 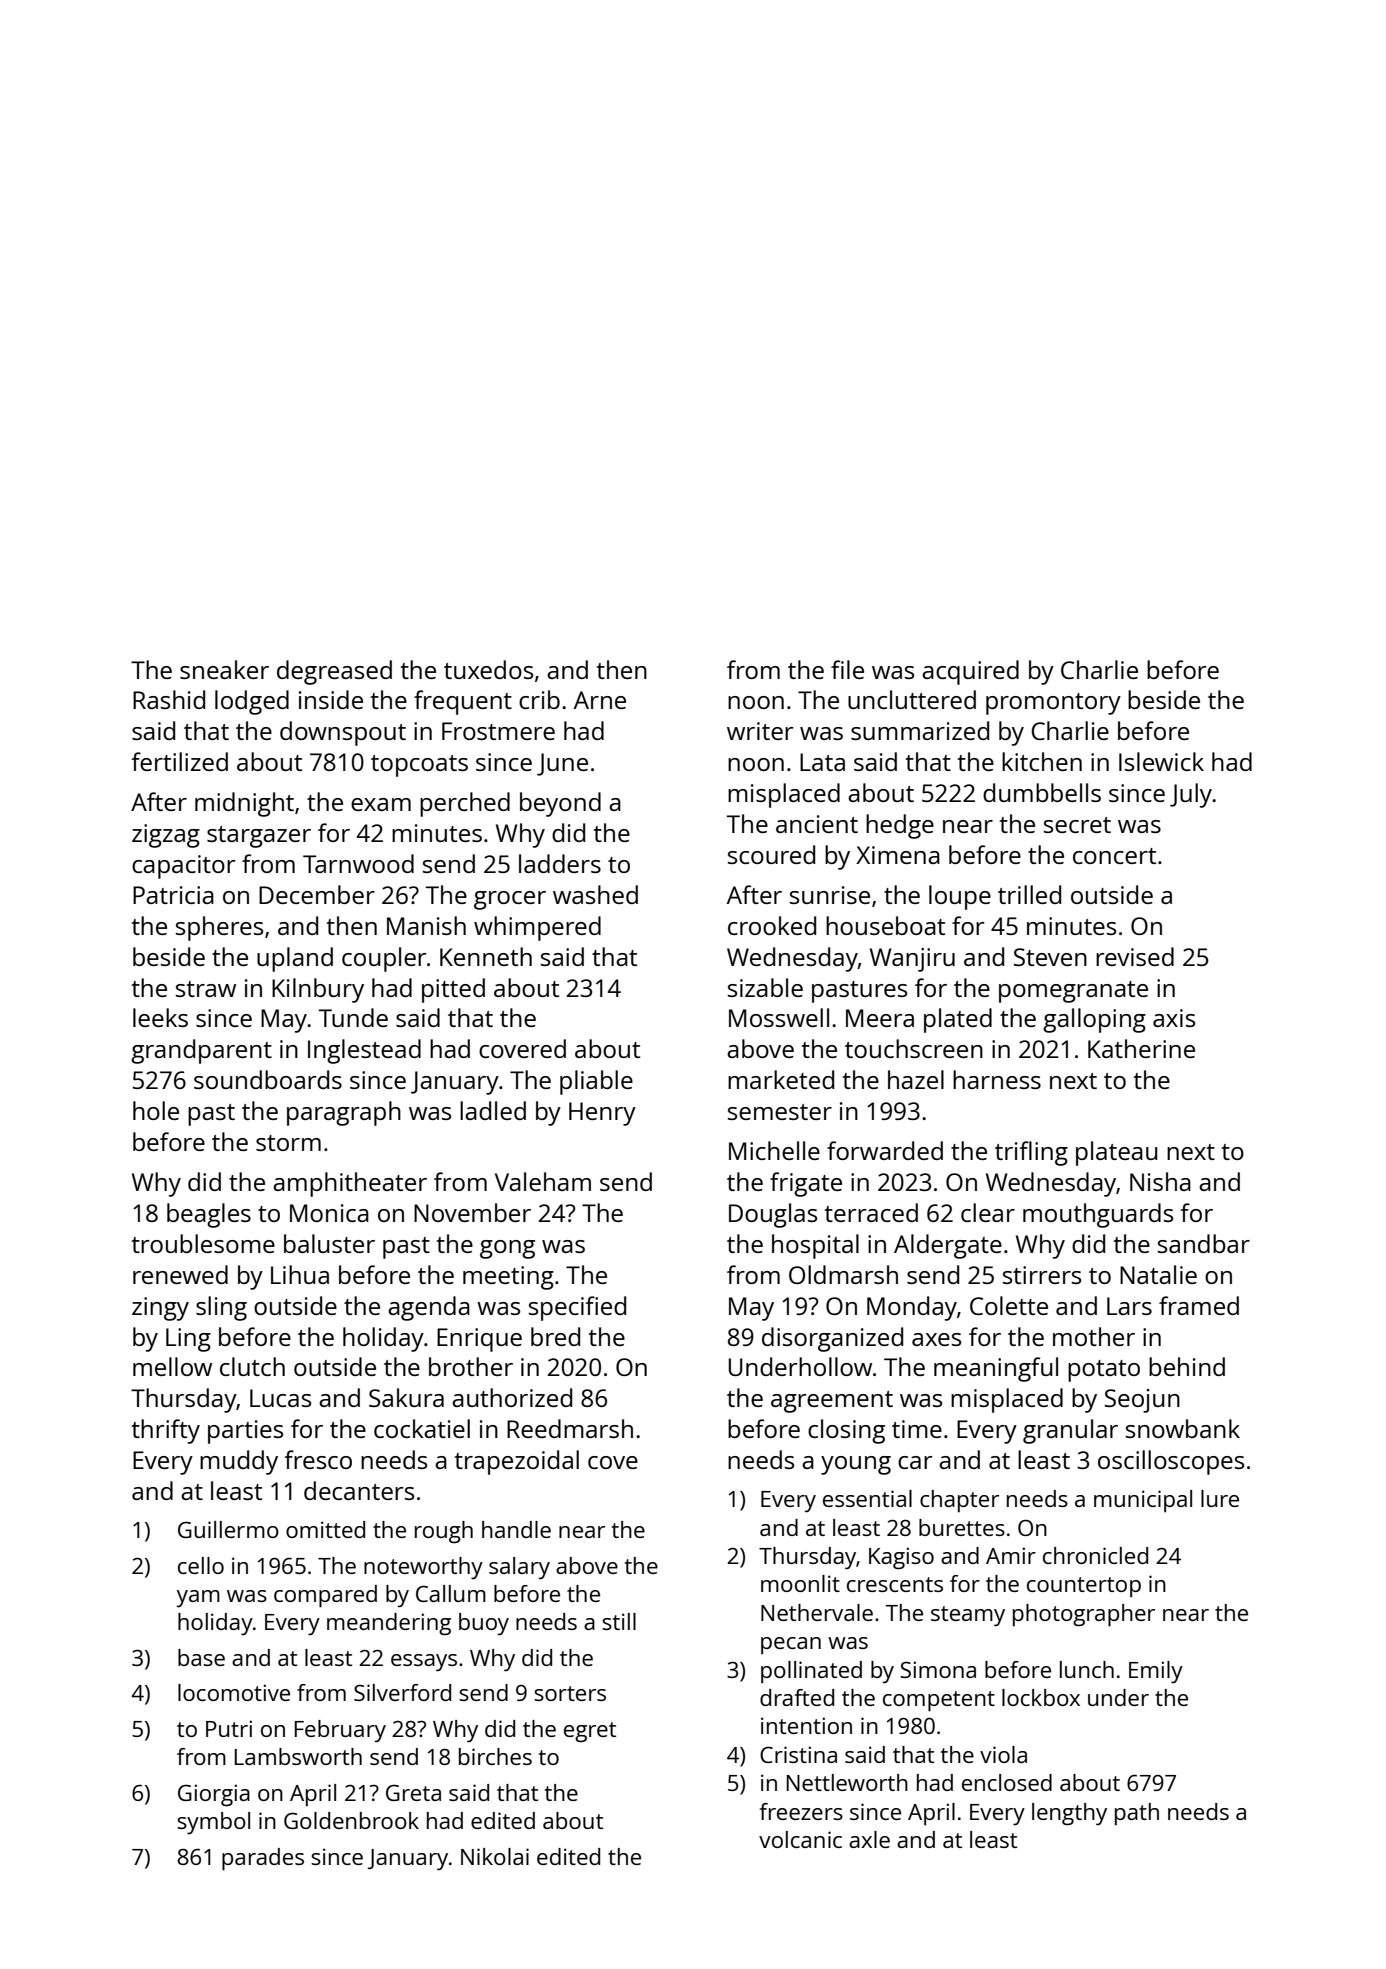 I want to click on Mosswell, so click(x=779, y=1017).
